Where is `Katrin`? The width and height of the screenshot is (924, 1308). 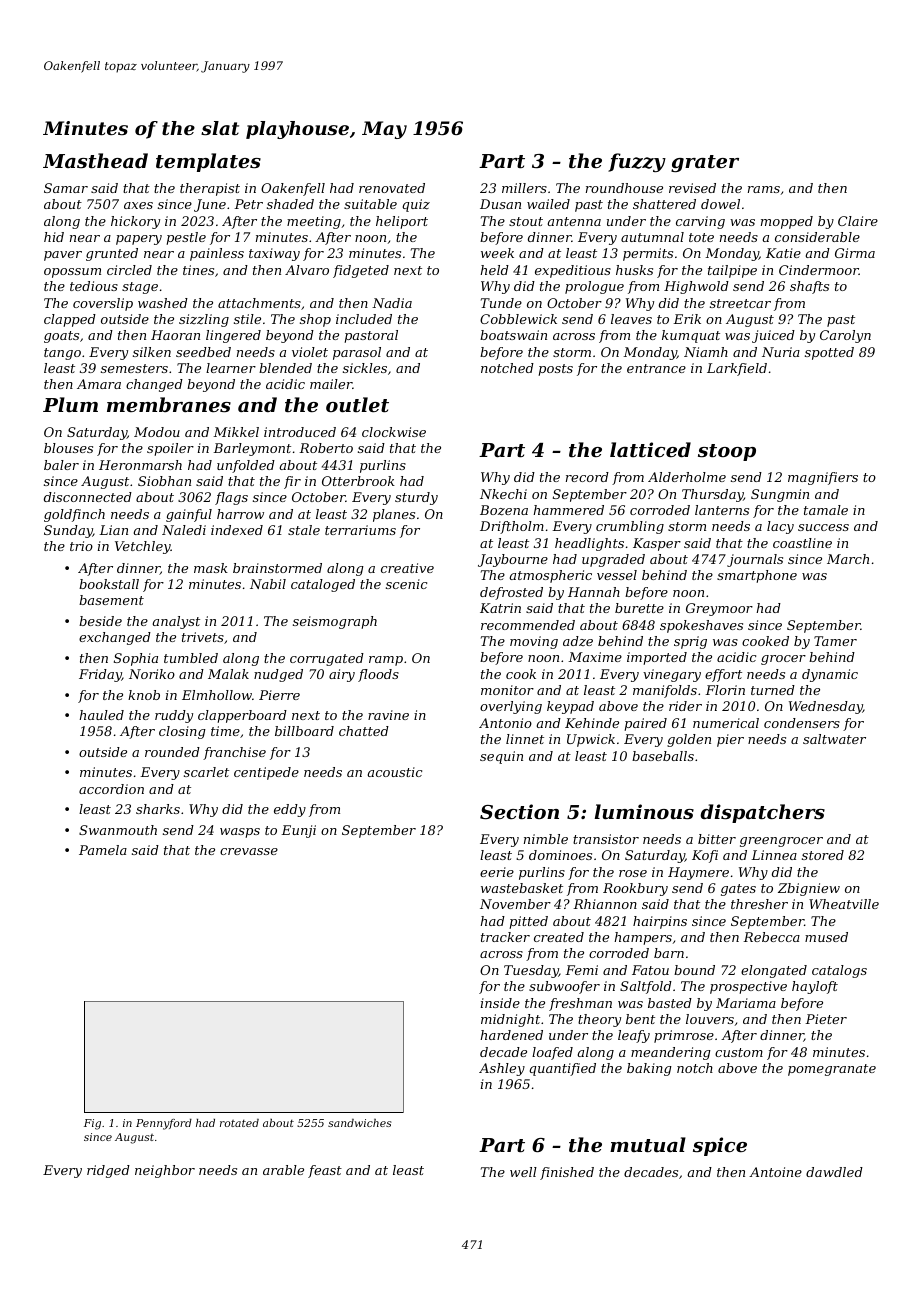
Katrin is located at coordinates (500, 608).
